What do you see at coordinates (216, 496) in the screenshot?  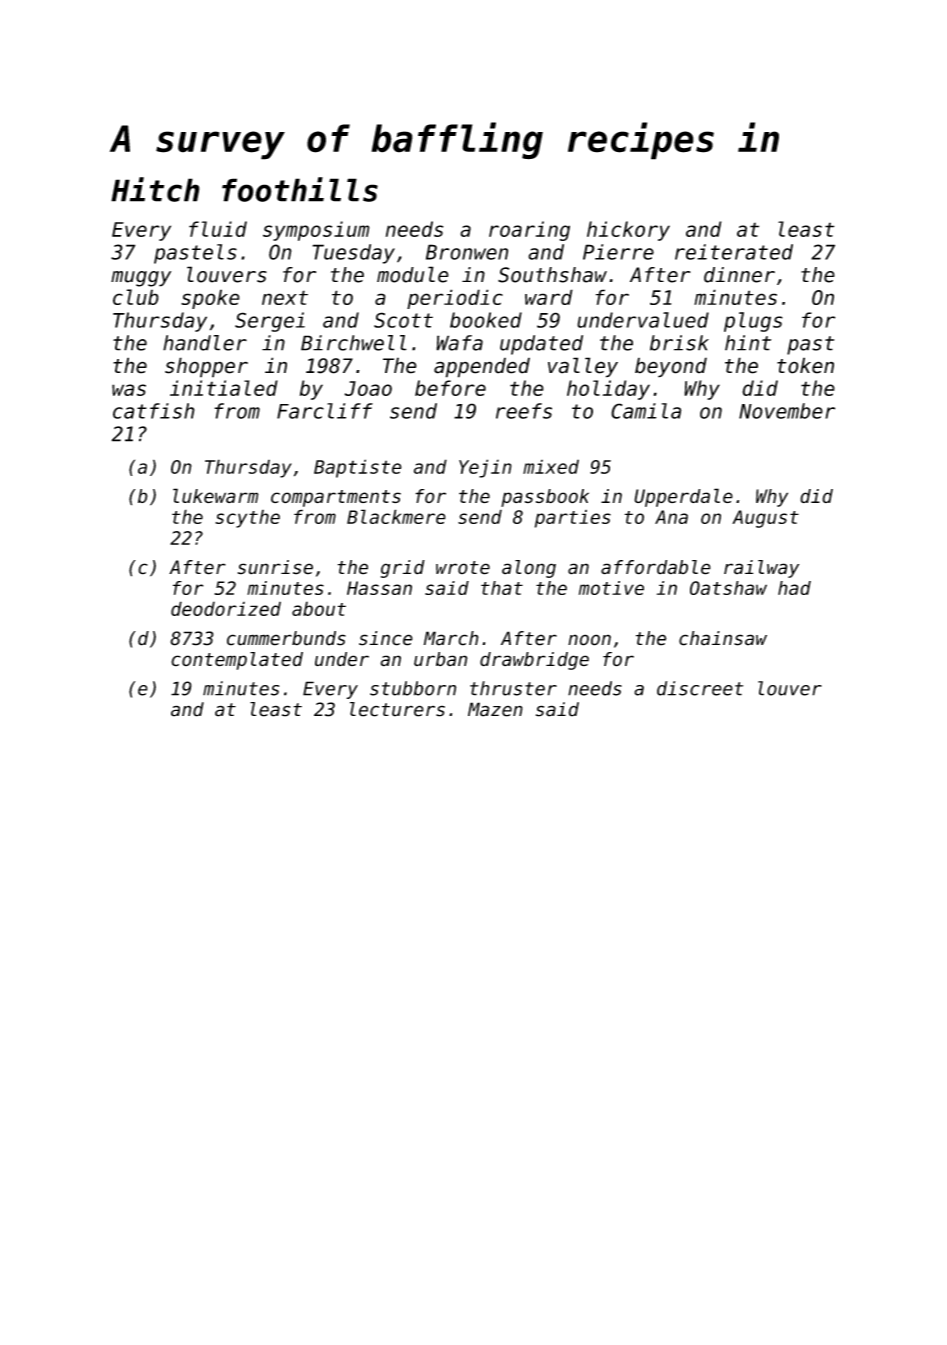 I see `lukewarm` at bounding box center [216, 496].
